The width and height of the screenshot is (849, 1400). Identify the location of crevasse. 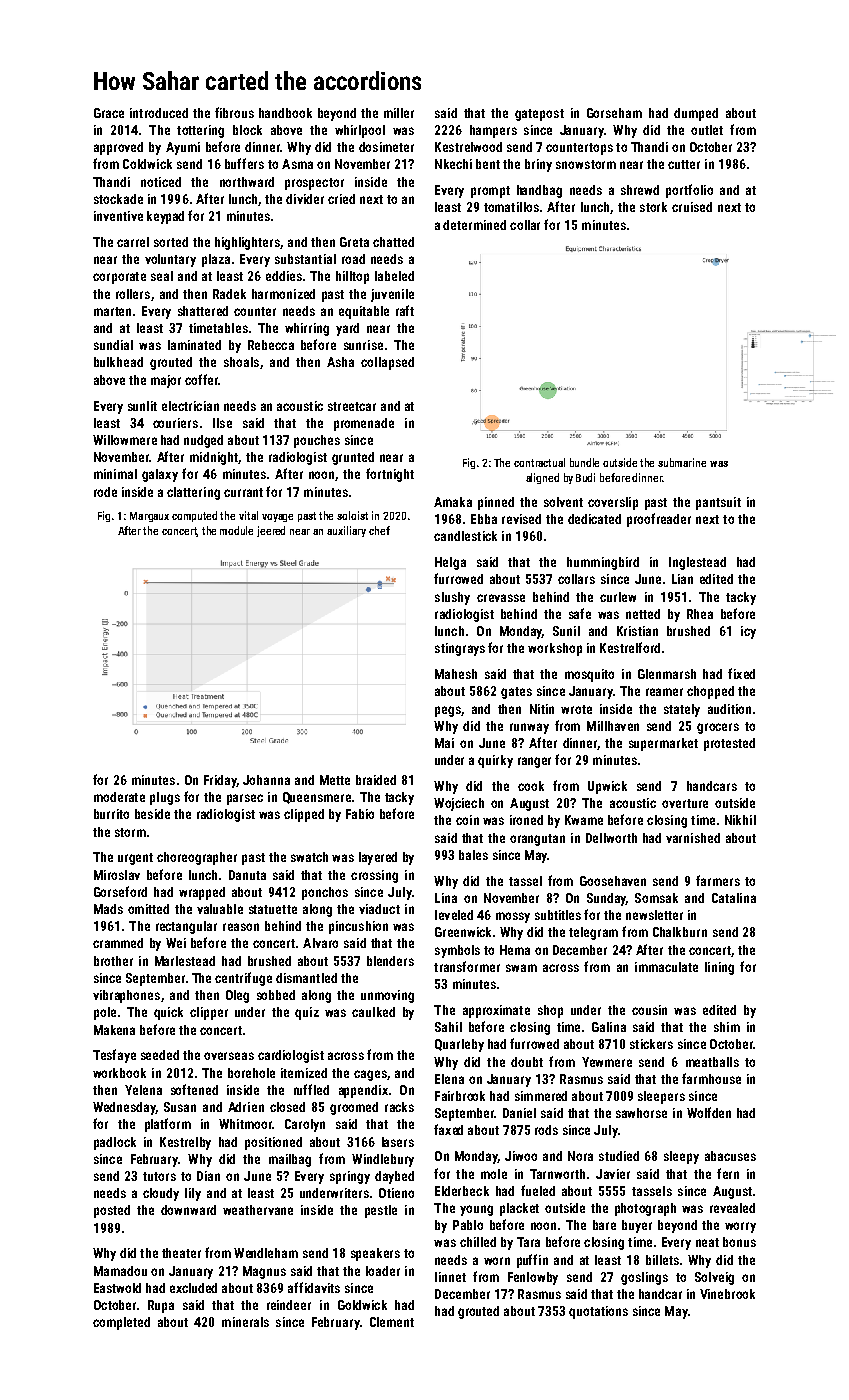
(501, 598).
